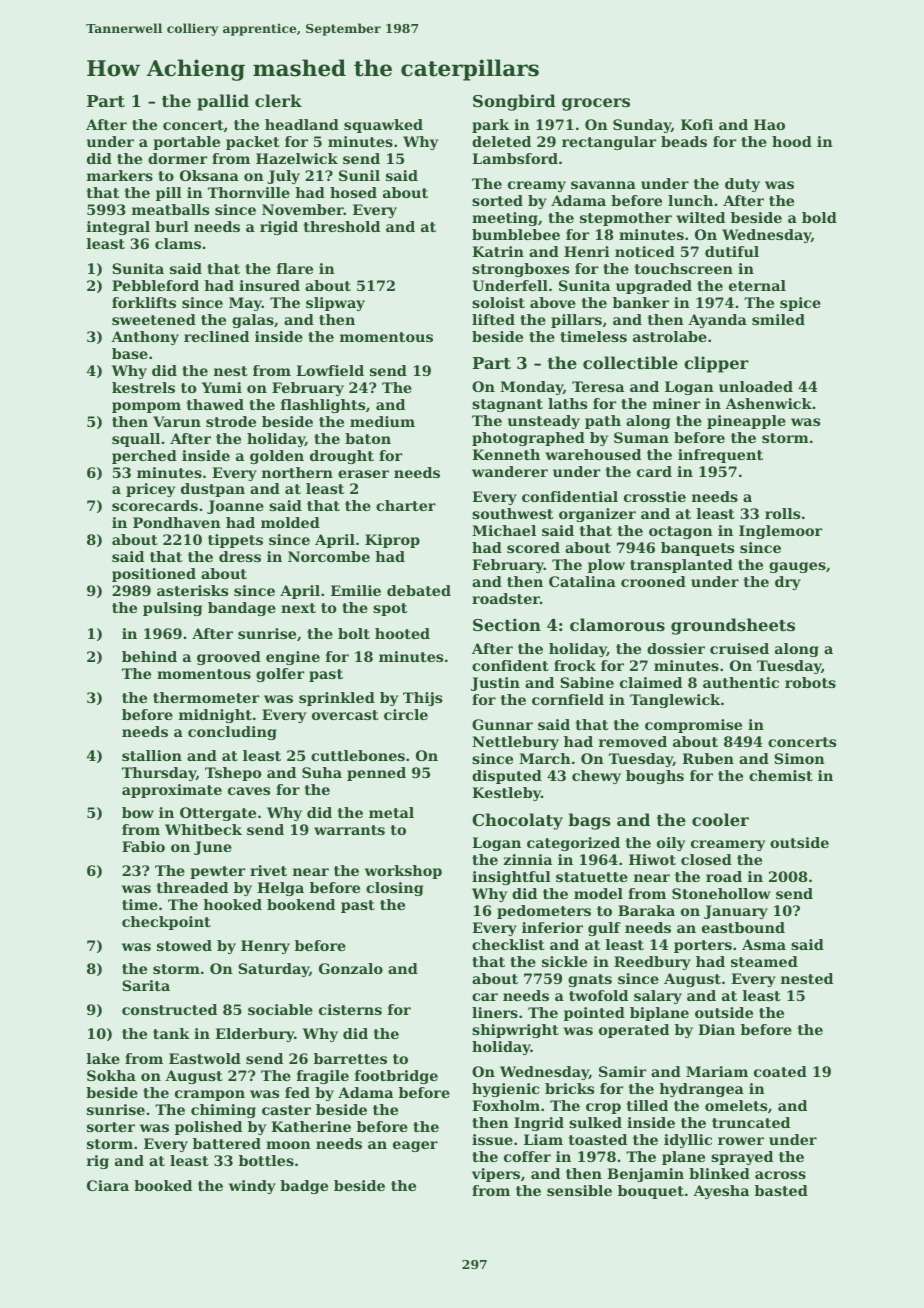 Image resolution: width=924 pixels, height=1308 pixels. I want to click on bumblebee, so click(516, 234).
